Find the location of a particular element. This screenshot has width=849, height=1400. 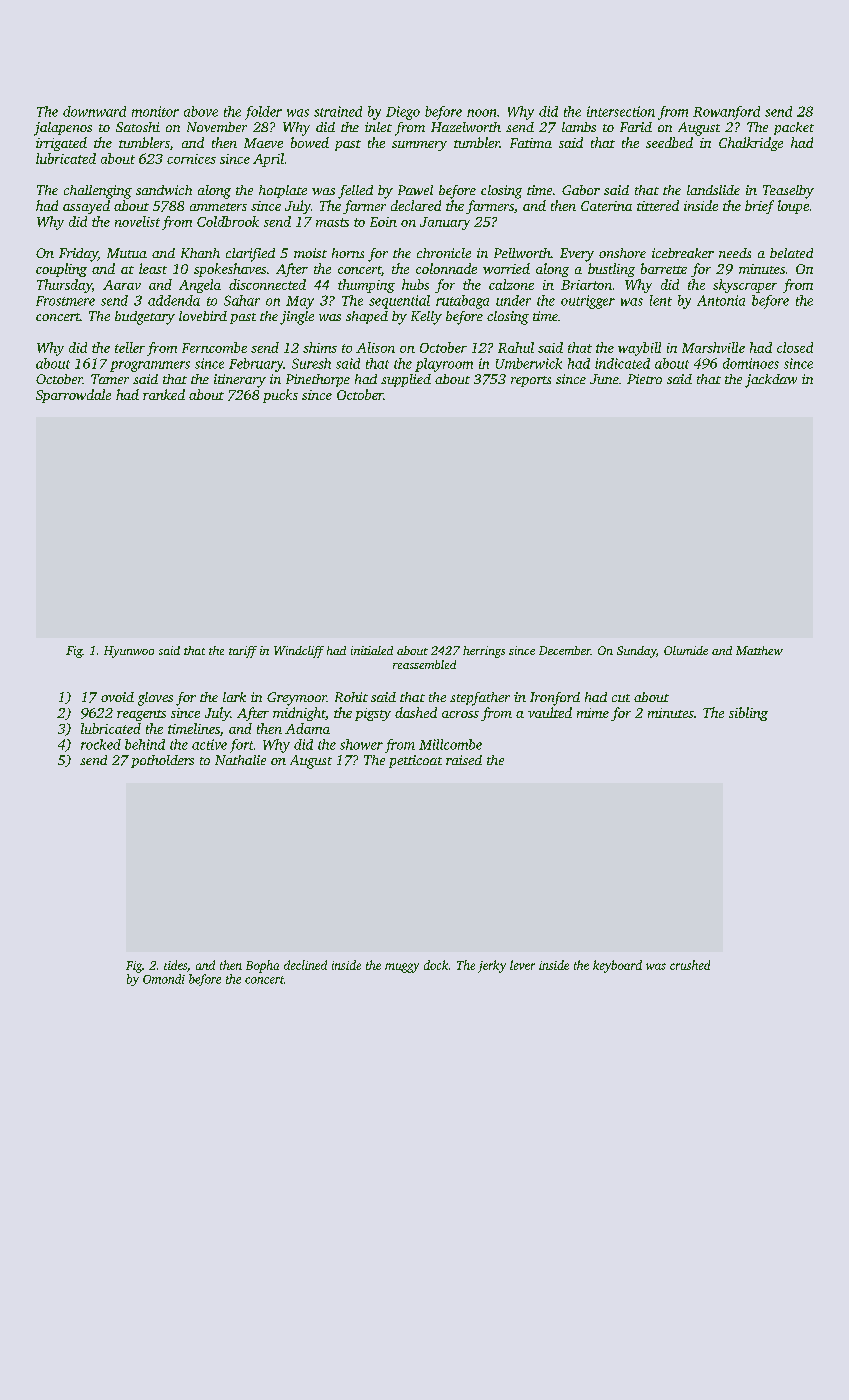

Omondi is located at coordinates (164, 979).
